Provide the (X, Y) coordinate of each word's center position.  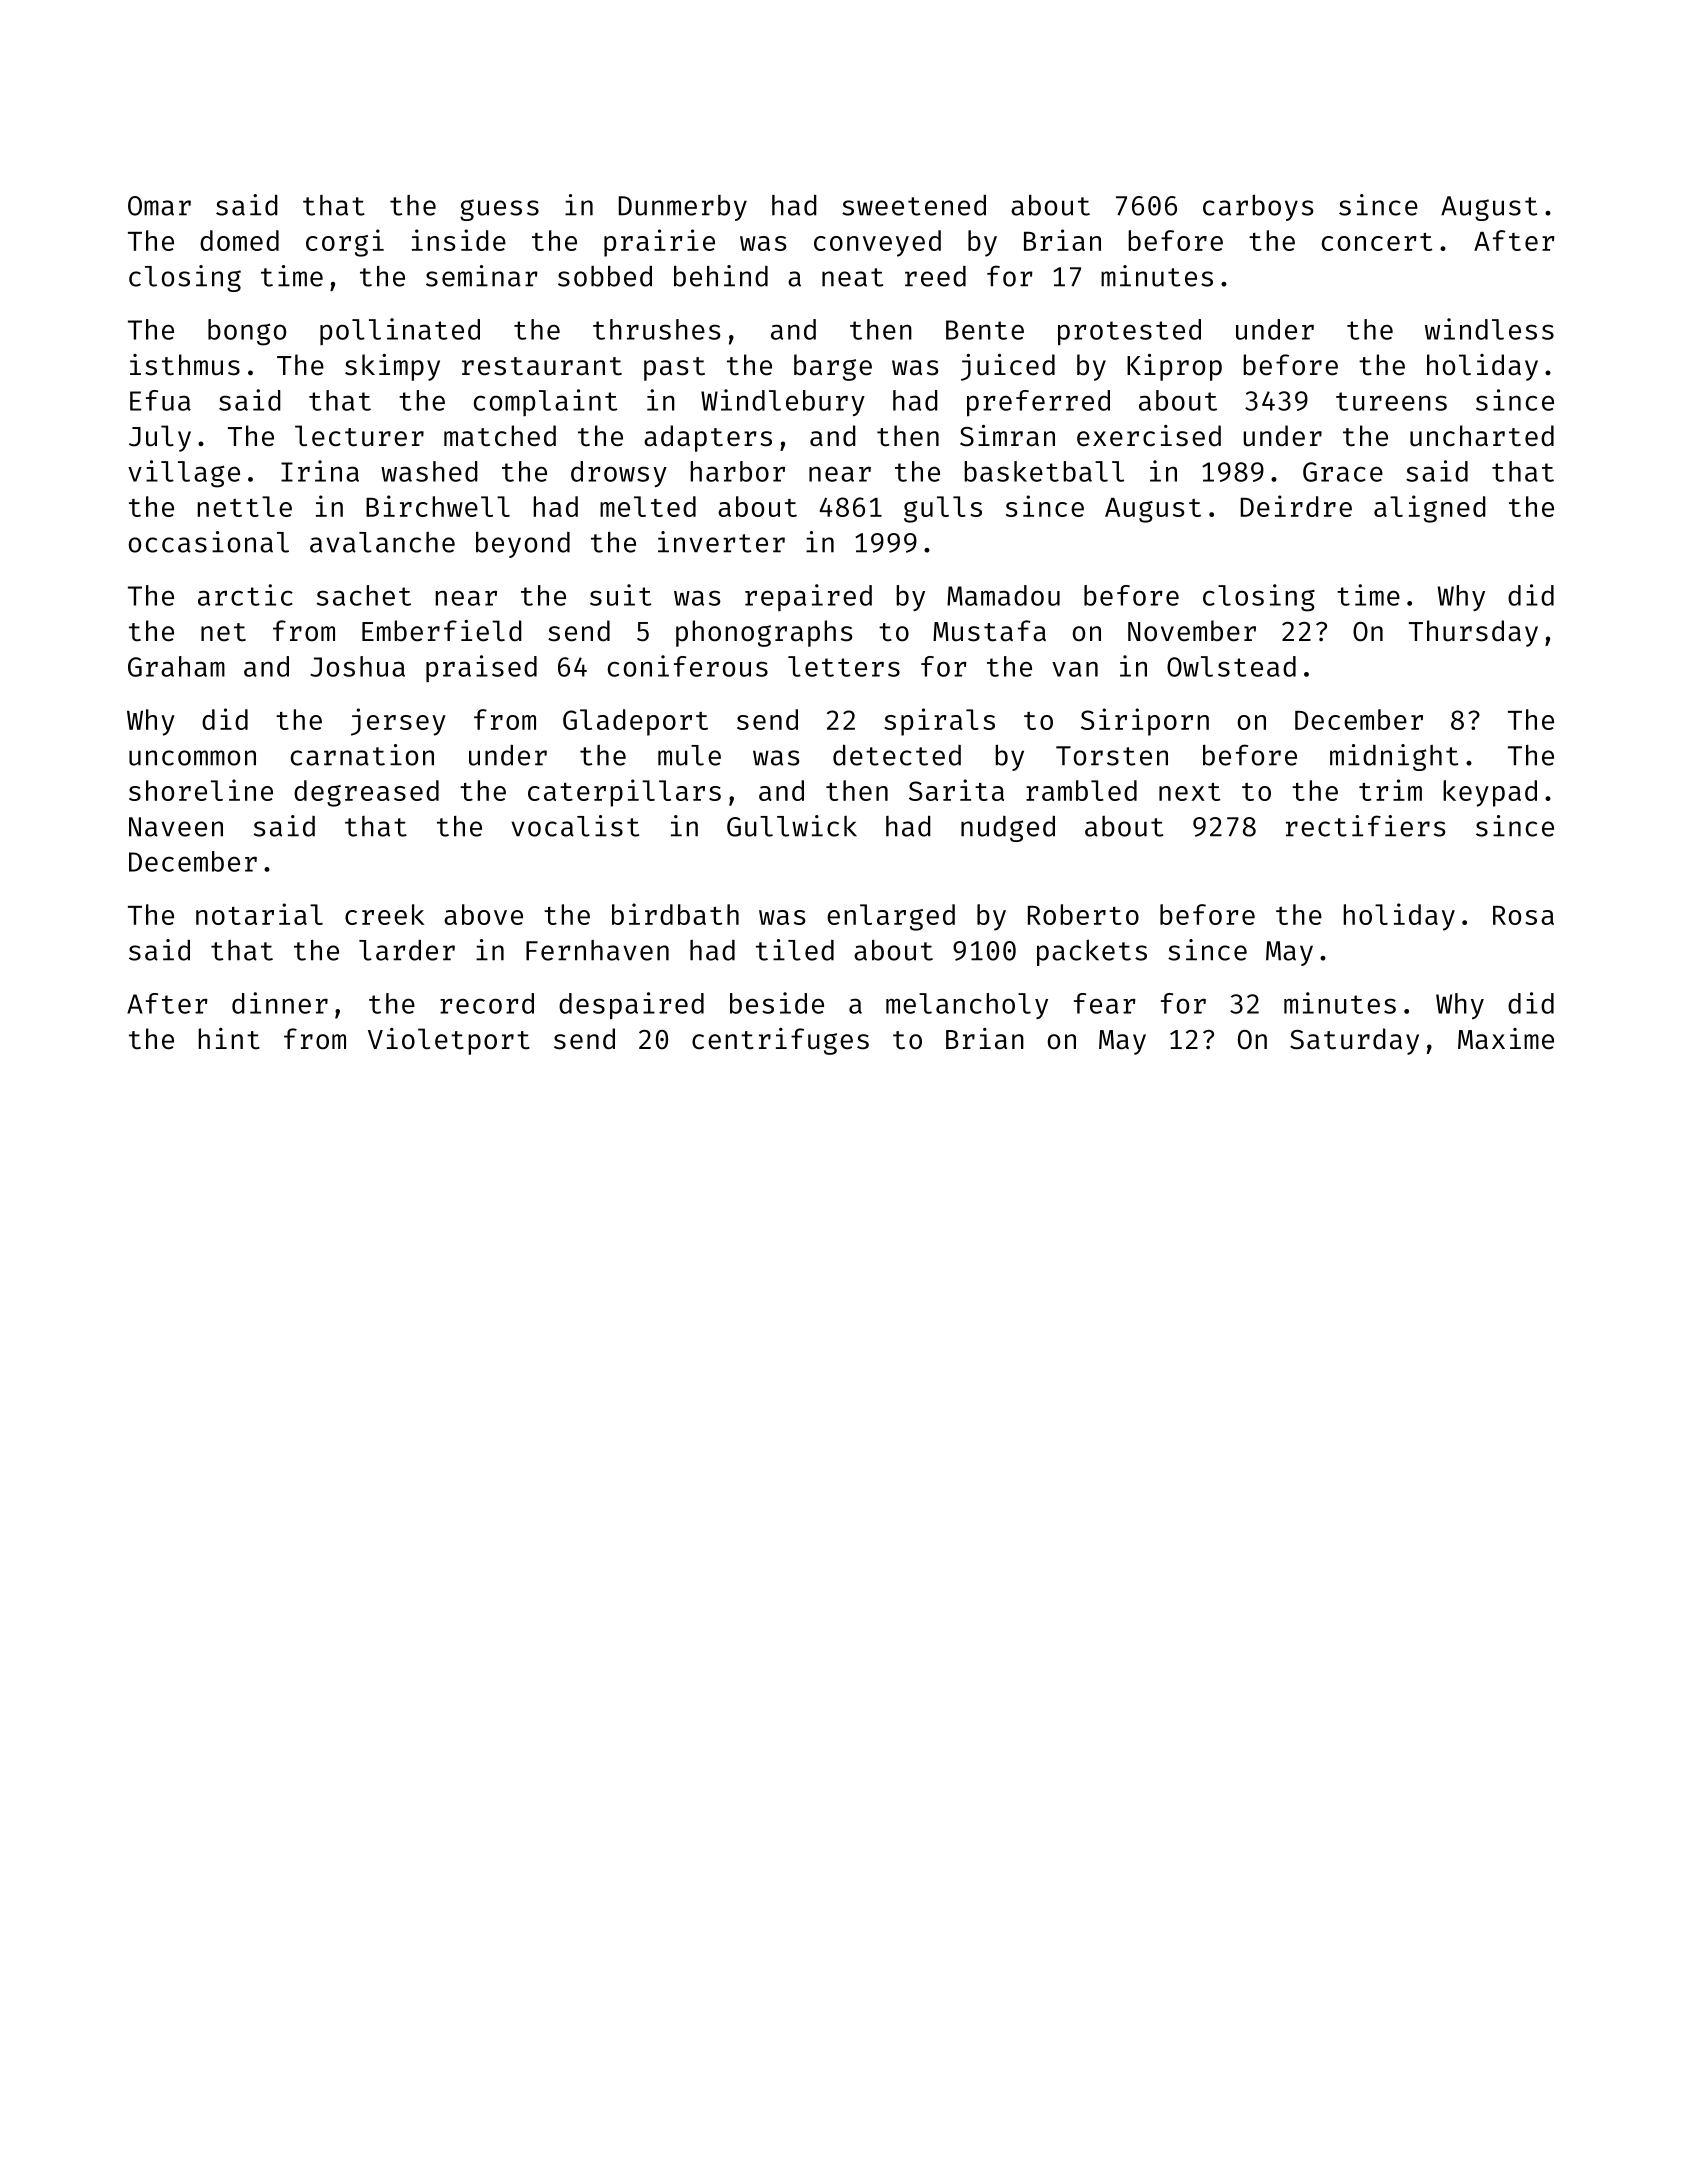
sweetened (914, 205)
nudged (1008, 829)
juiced (1008, 367)
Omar (159, 206)
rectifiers (1365, 826)
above (483, 914)
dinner (280, 1003)
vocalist (575, 826)
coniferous (688, 666)
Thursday (1473, 633)
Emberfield (442, 631)
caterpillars (624, 793)
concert (1377, 242)
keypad (1490, 793)
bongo (247, 332)
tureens (1391, 401)
